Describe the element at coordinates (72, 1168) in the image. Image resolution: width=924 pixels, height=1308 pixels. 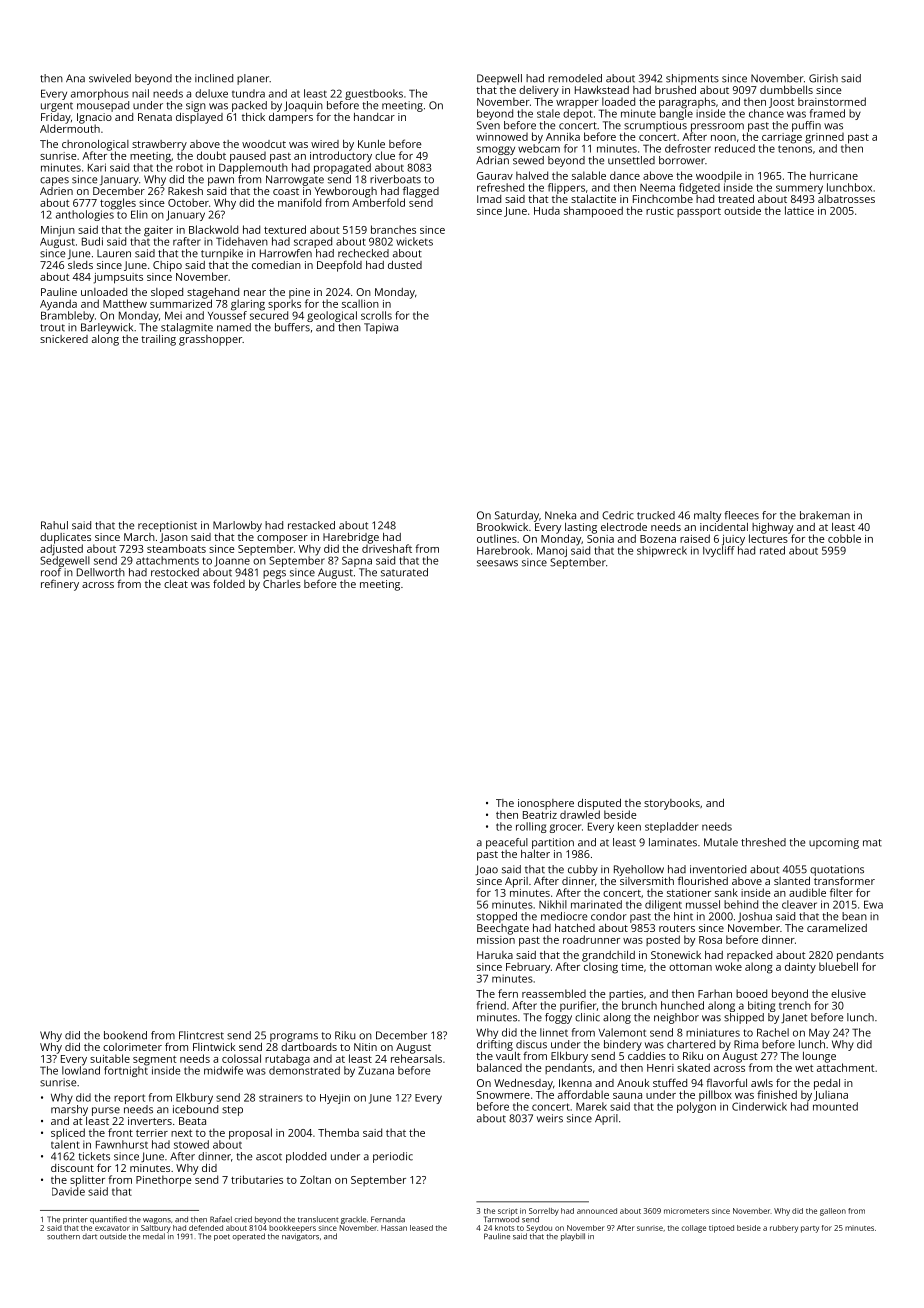
I see `discount` at that location.
